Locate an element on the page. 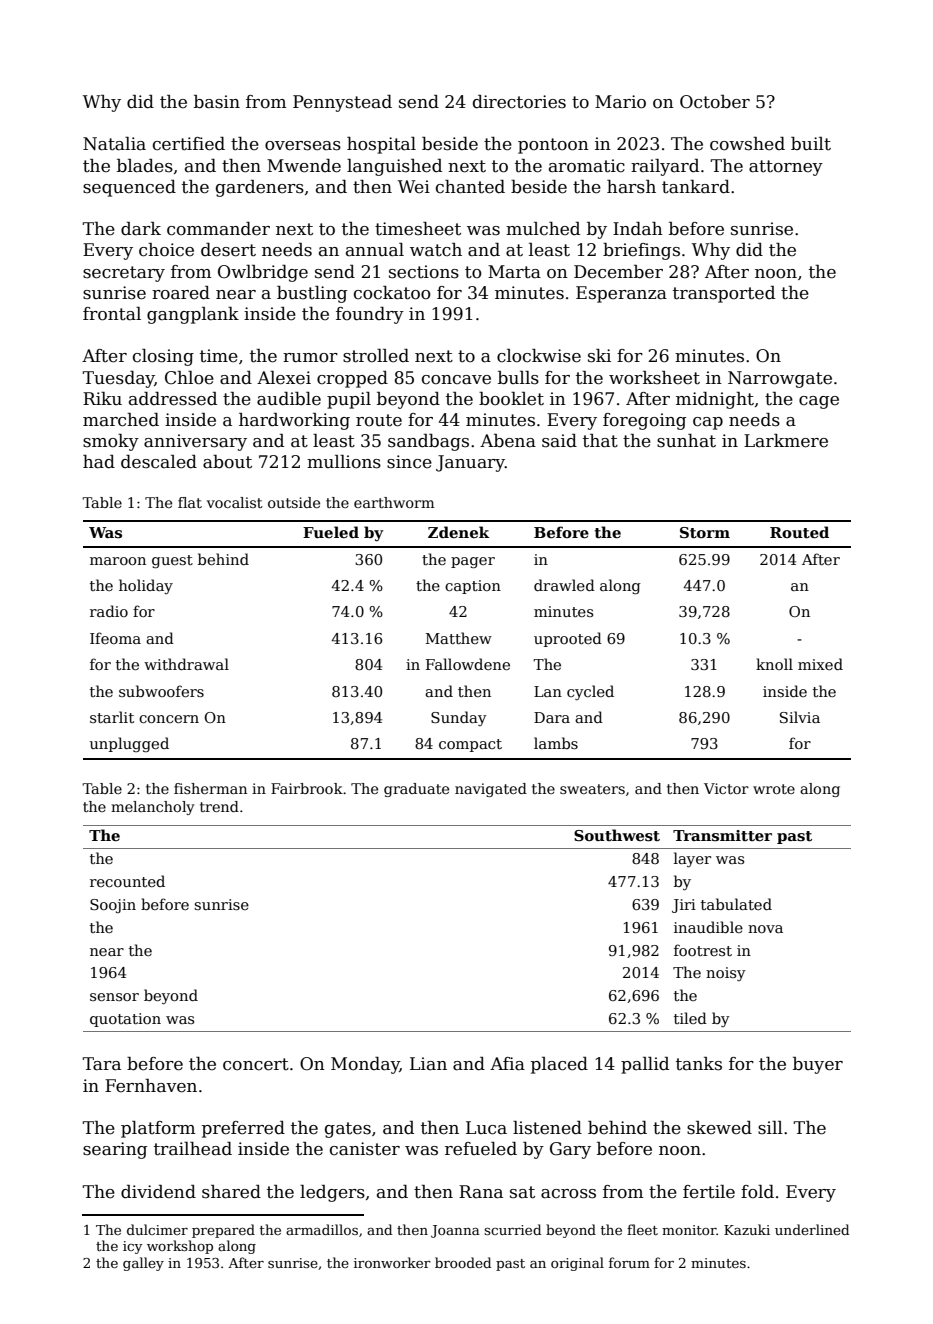 This document has height=1324, width=933. tankard is located at coordinates (696, 187).
